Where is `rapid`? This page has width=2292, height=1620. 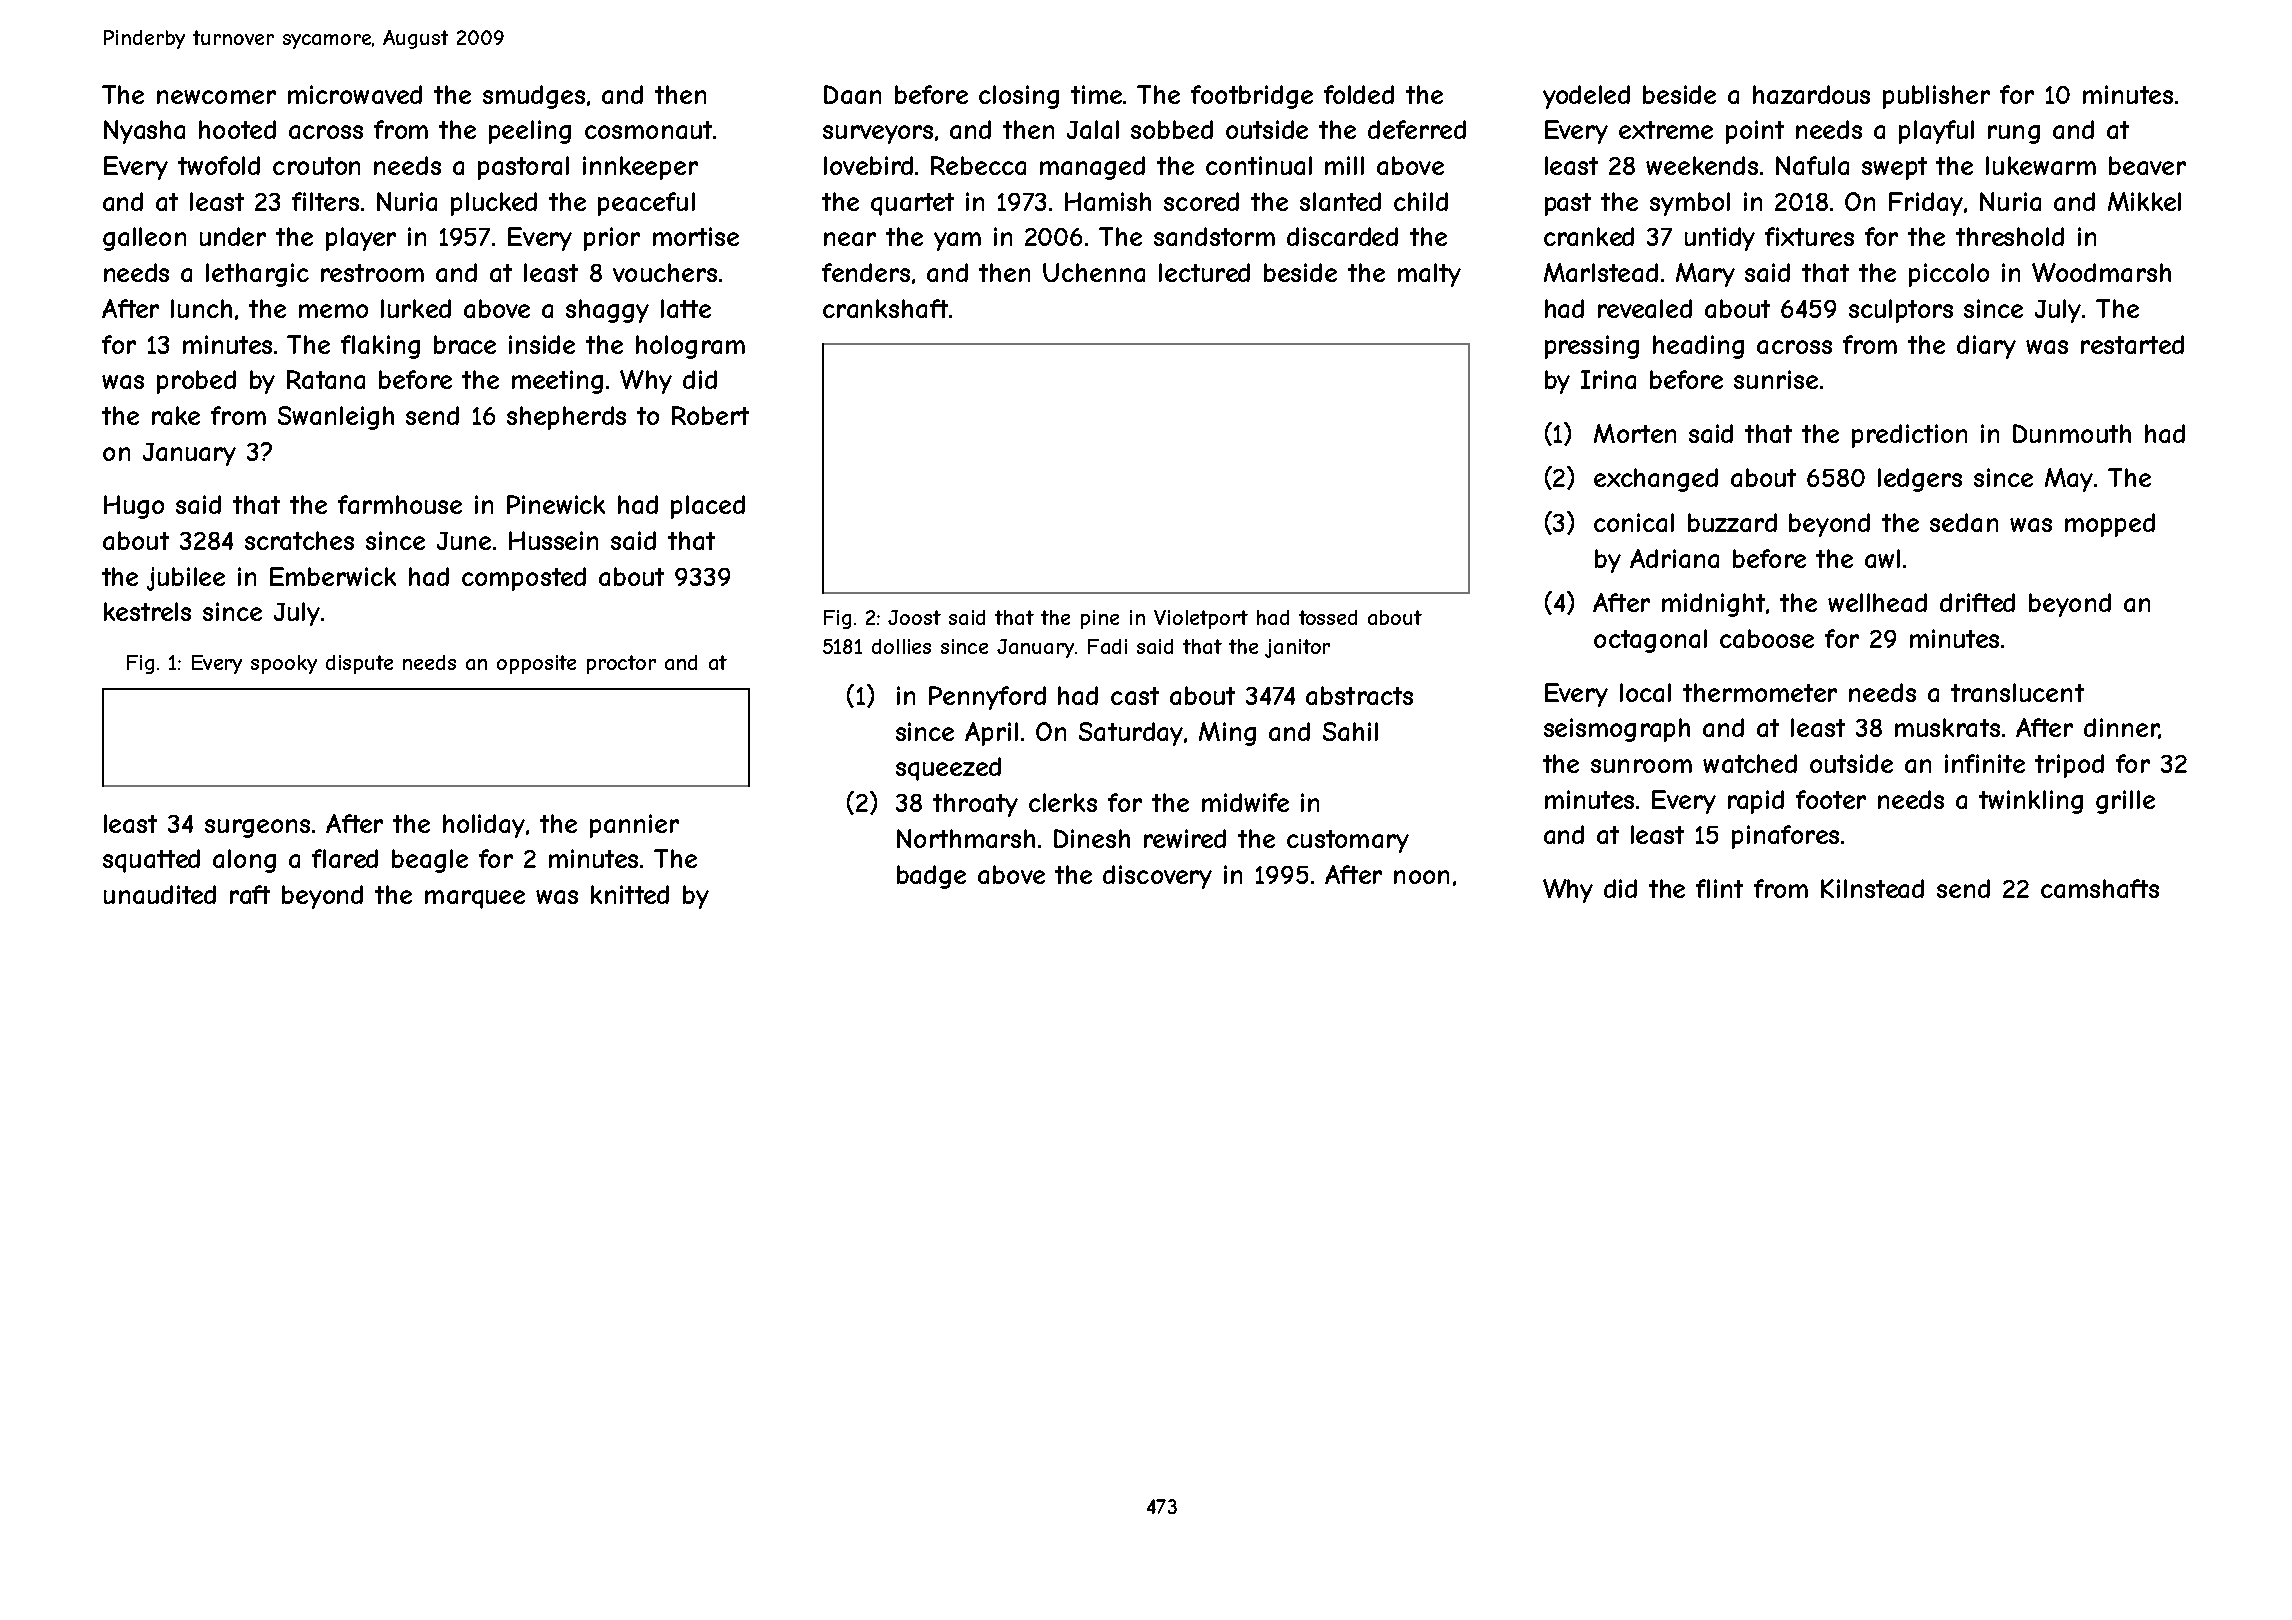
rapid is located at coordinates (1756, 802).
